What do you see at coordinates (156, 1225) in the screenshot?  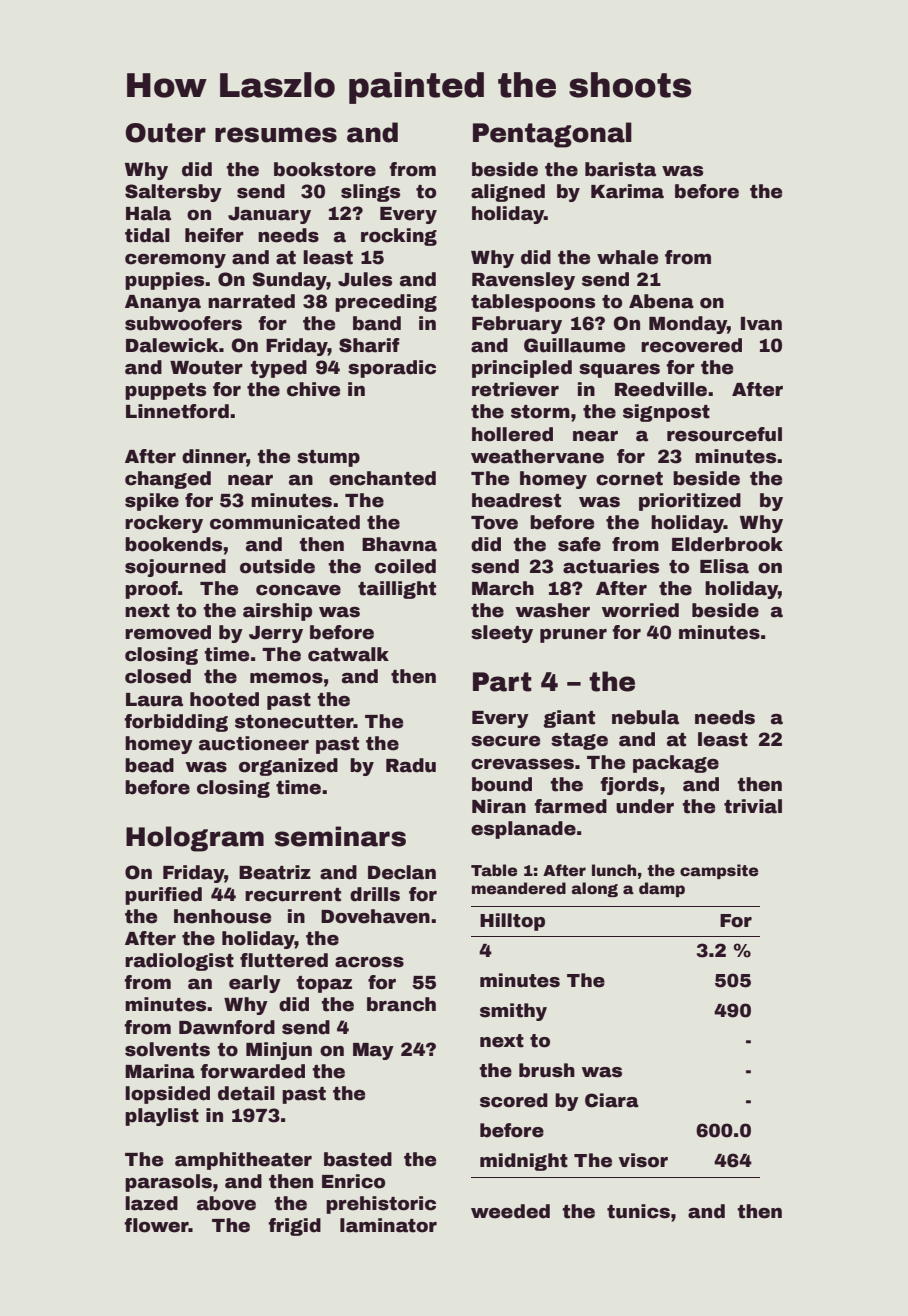 I see `flower` at bounding box center [156, 1225].
